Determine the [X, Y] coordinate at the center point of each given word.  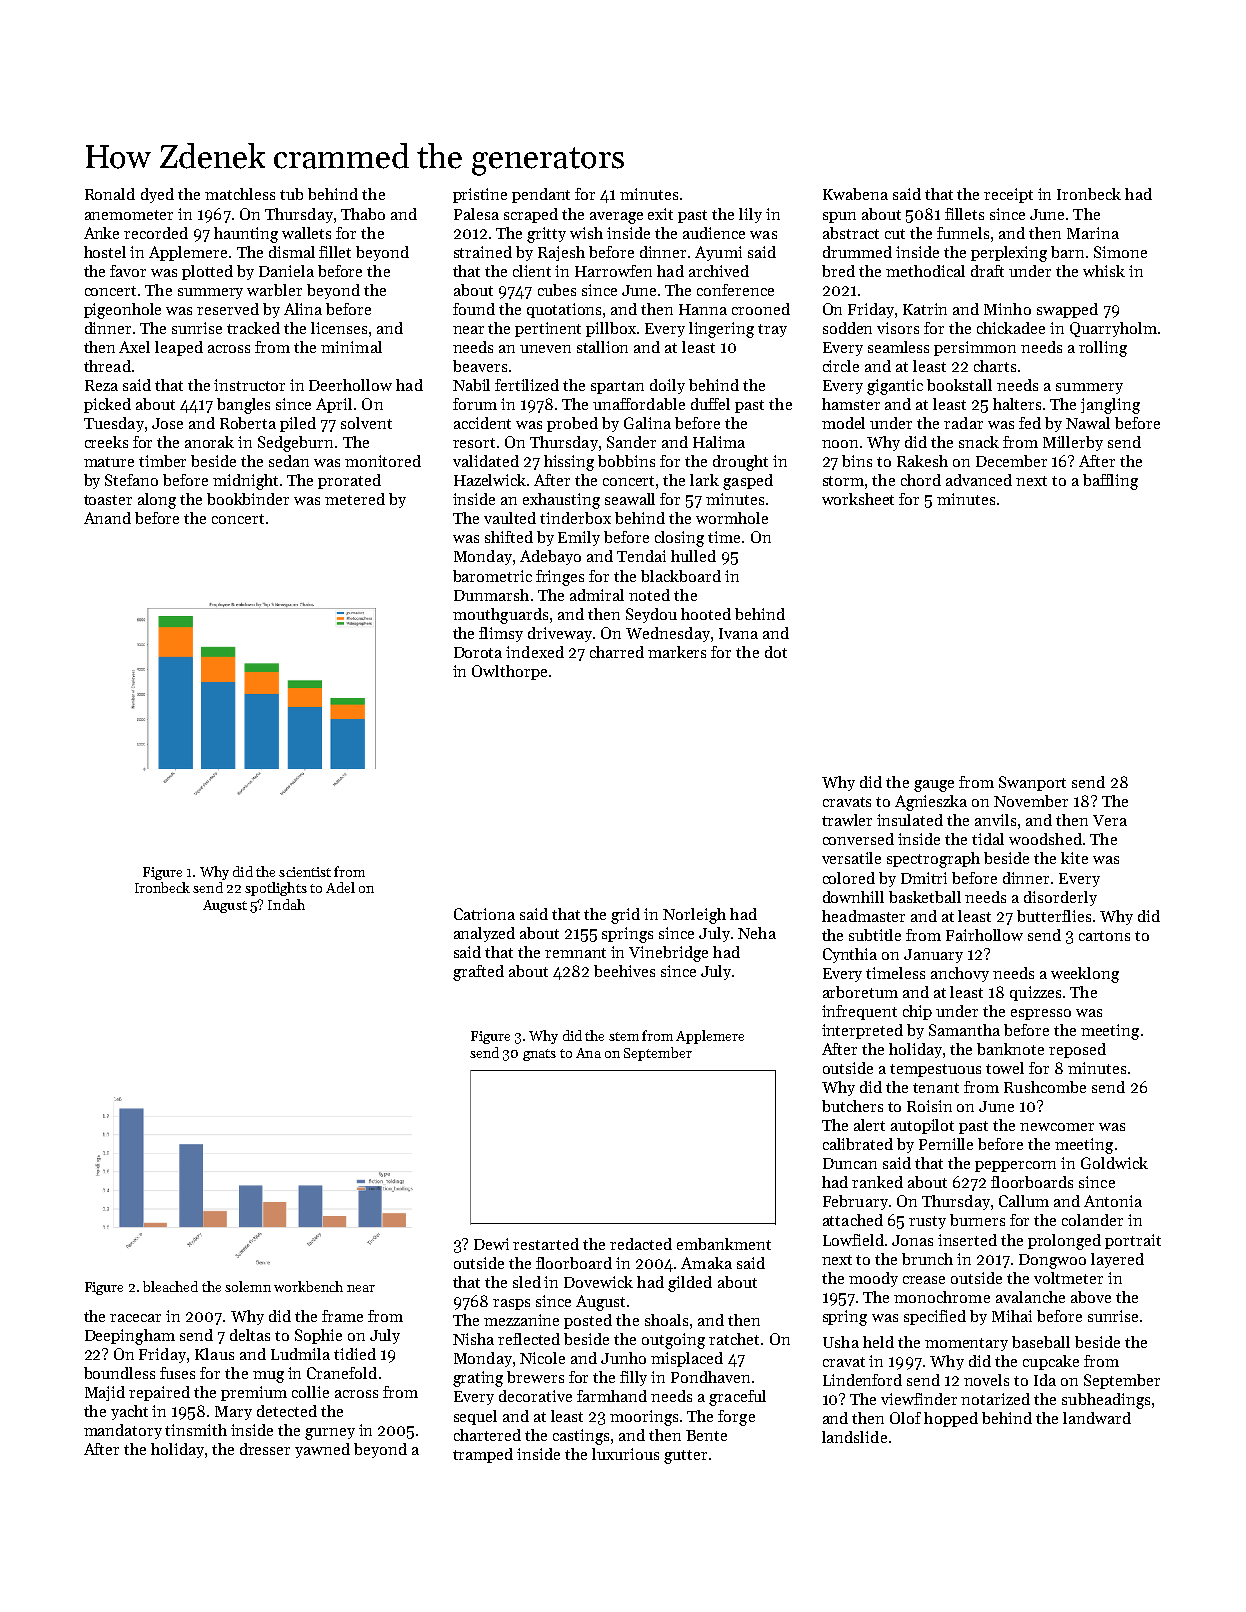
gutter [685, 1457]
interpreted [862, 1031]
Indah [286, 904]
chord [921, 480]
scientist [305, 872]
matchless [240, 194]
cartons [1104, 936]
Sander [631, 442]
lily [750, 215]
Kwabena [855, 194]
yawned [322, 1450]
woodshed [1045, 839]
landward [1097, 1418]
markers [677, 652]
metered [355, 499]
